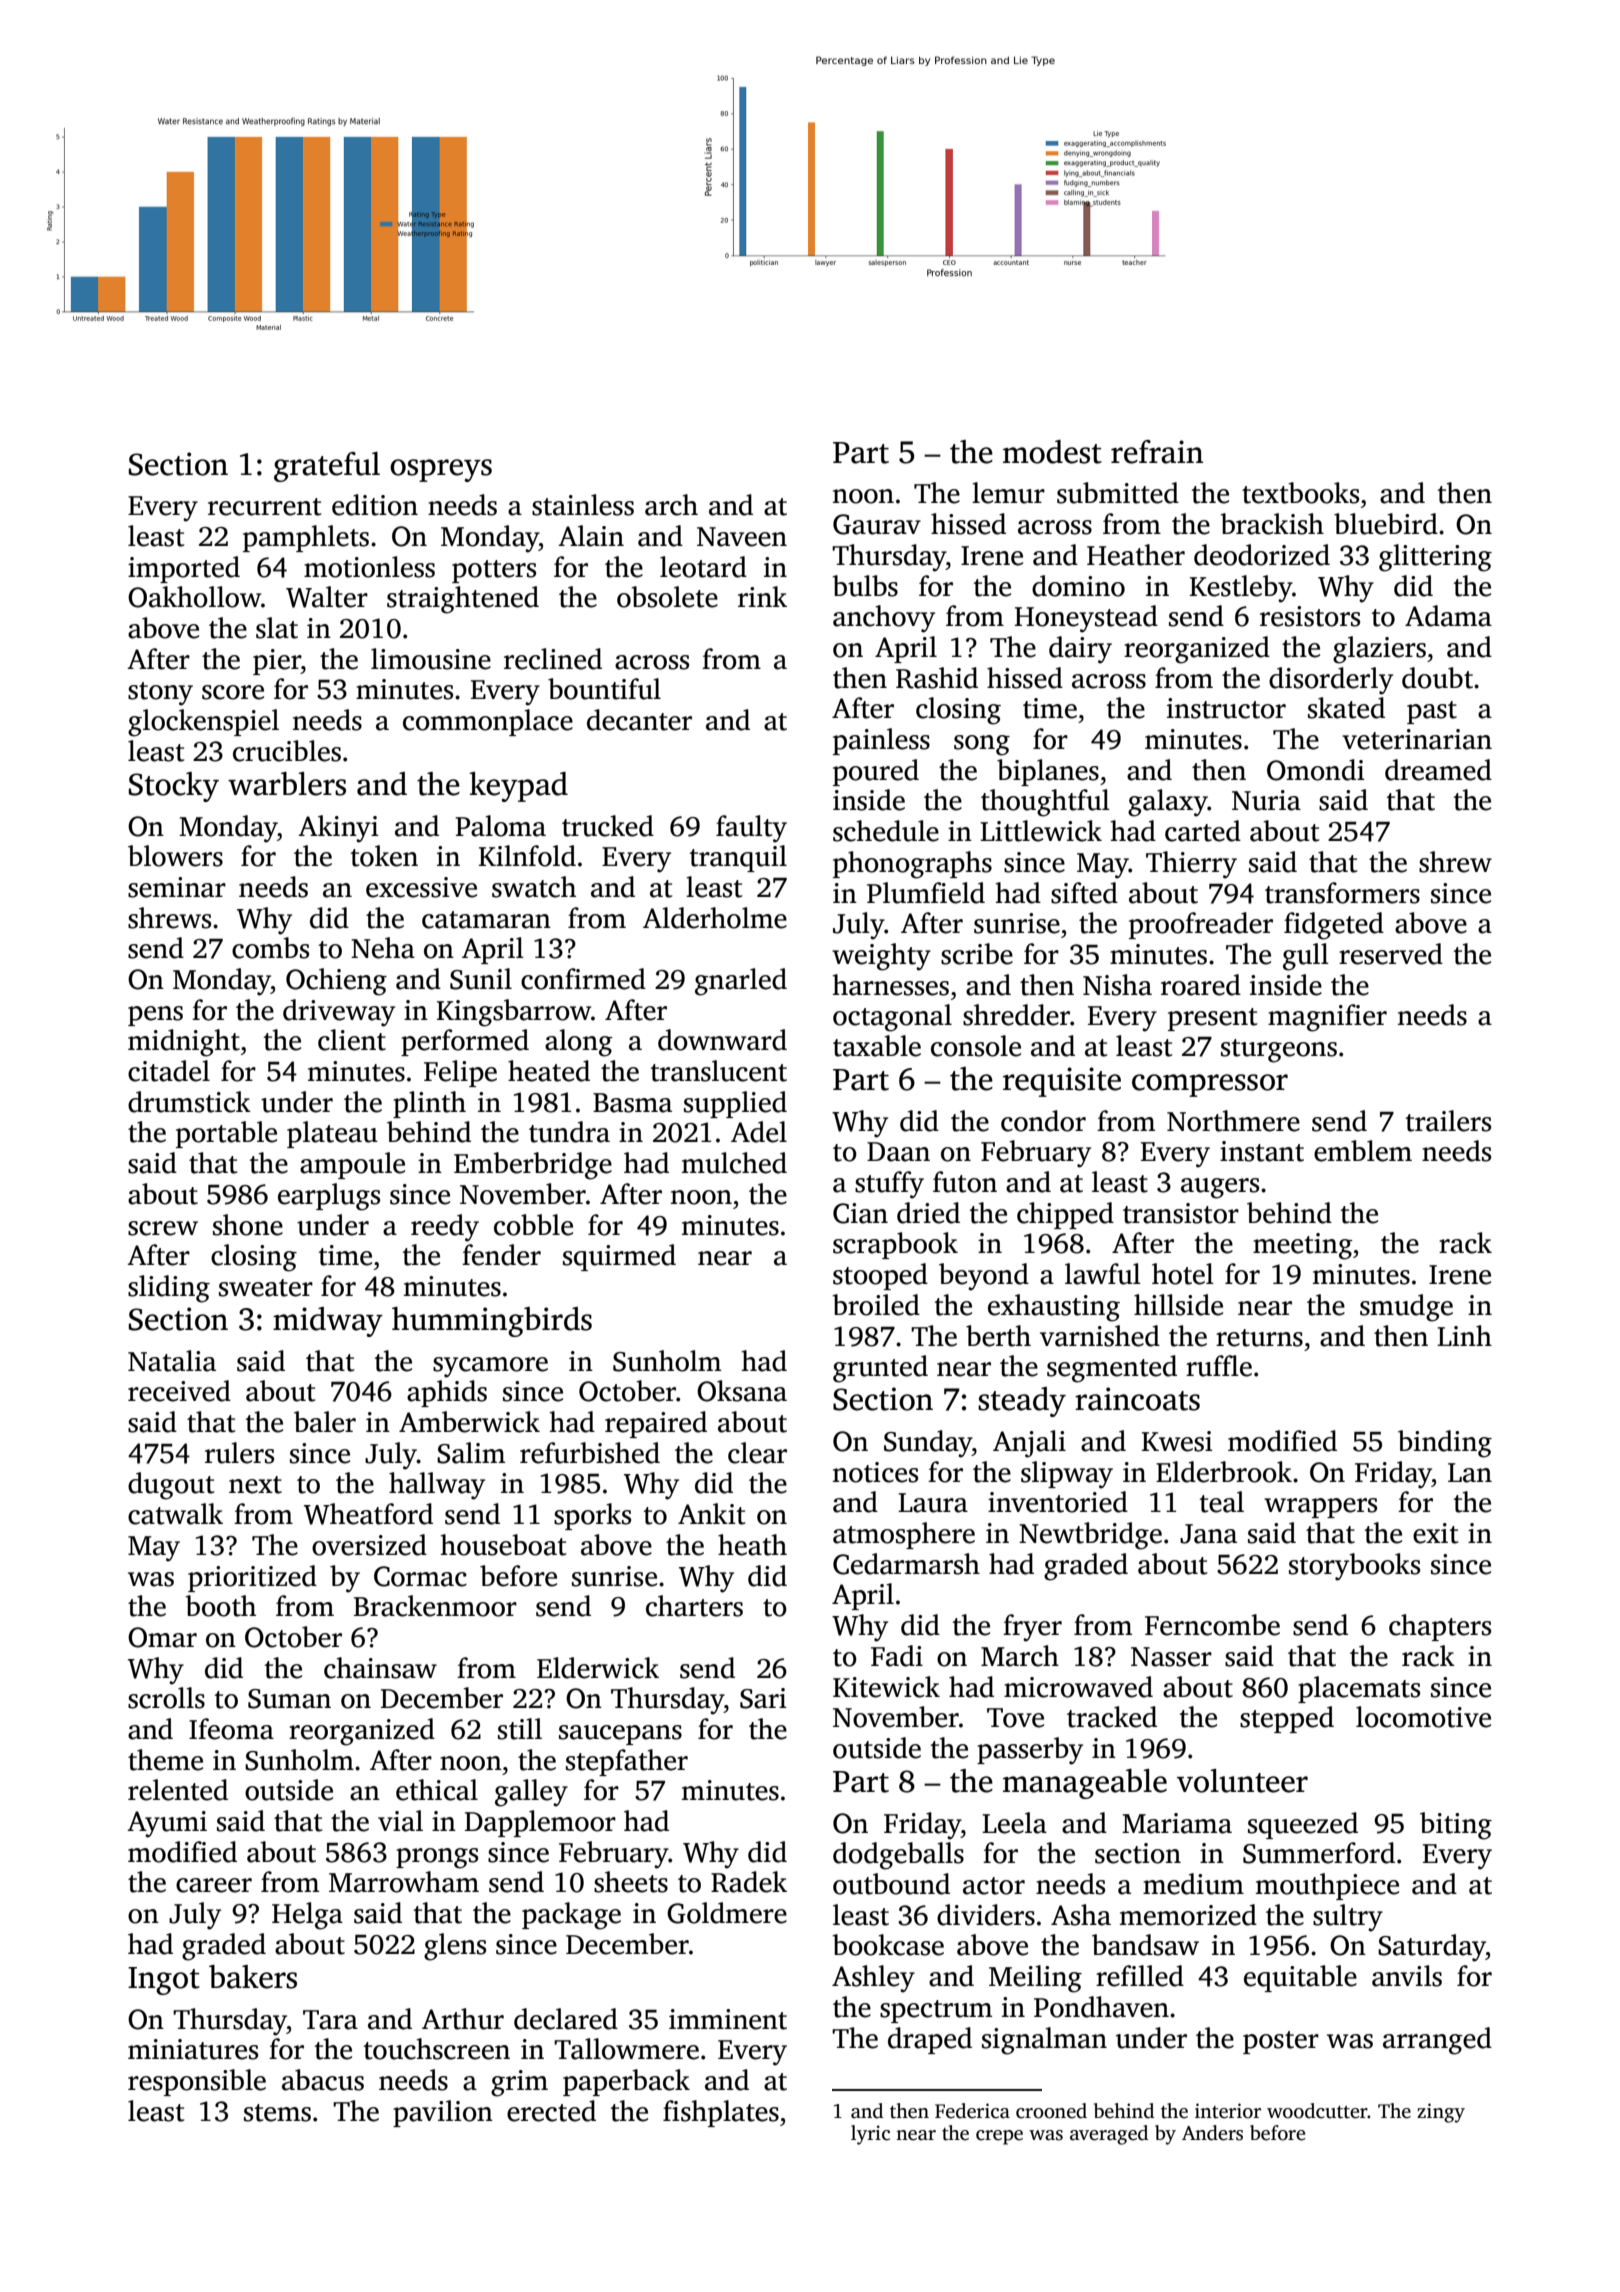  Describe the element at coordinates (1177, 1441) in the screenshot. I see `Kwesi` at that location.
